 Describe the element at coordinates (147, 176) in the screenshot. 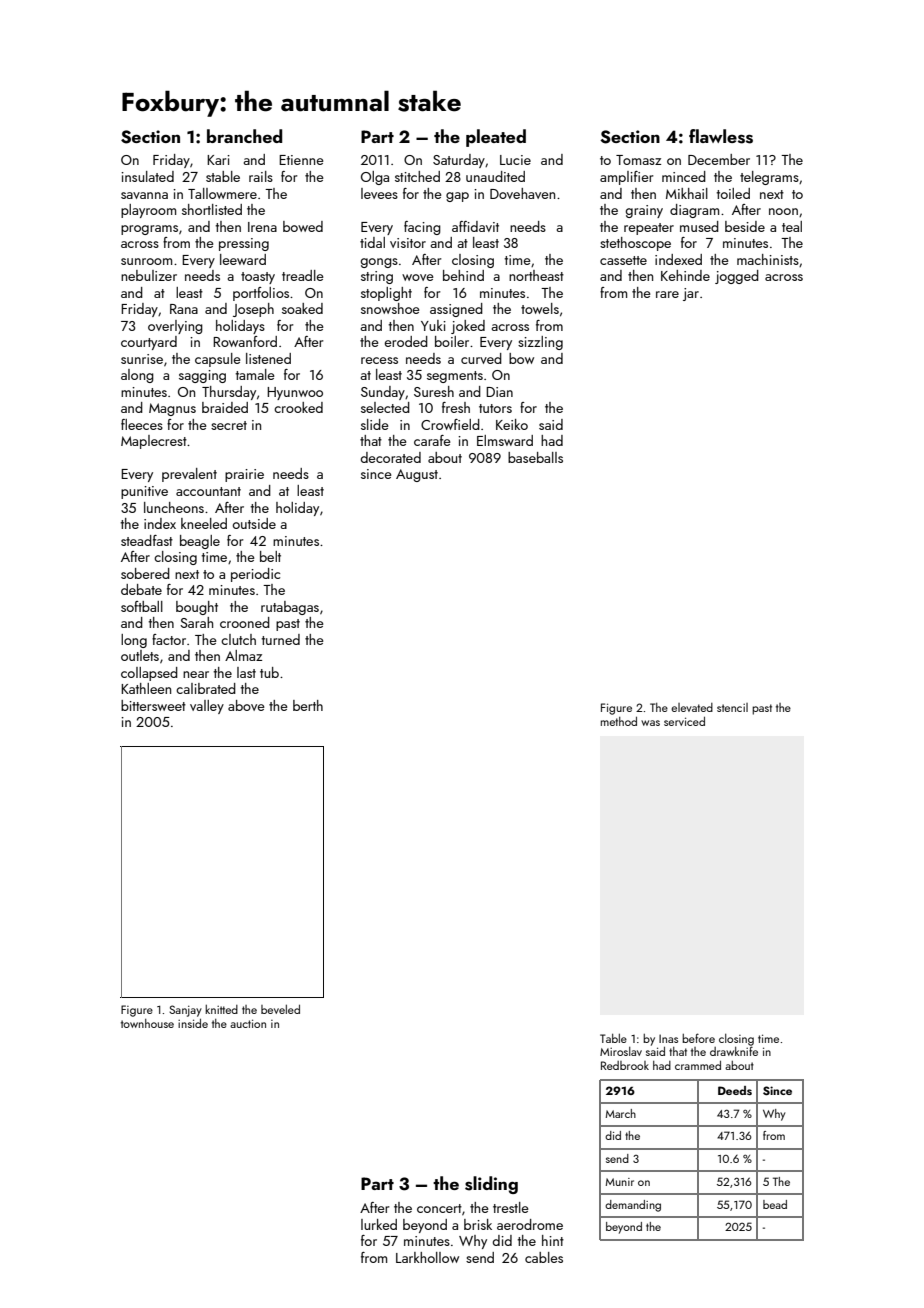

I see `insulated` at that location.
